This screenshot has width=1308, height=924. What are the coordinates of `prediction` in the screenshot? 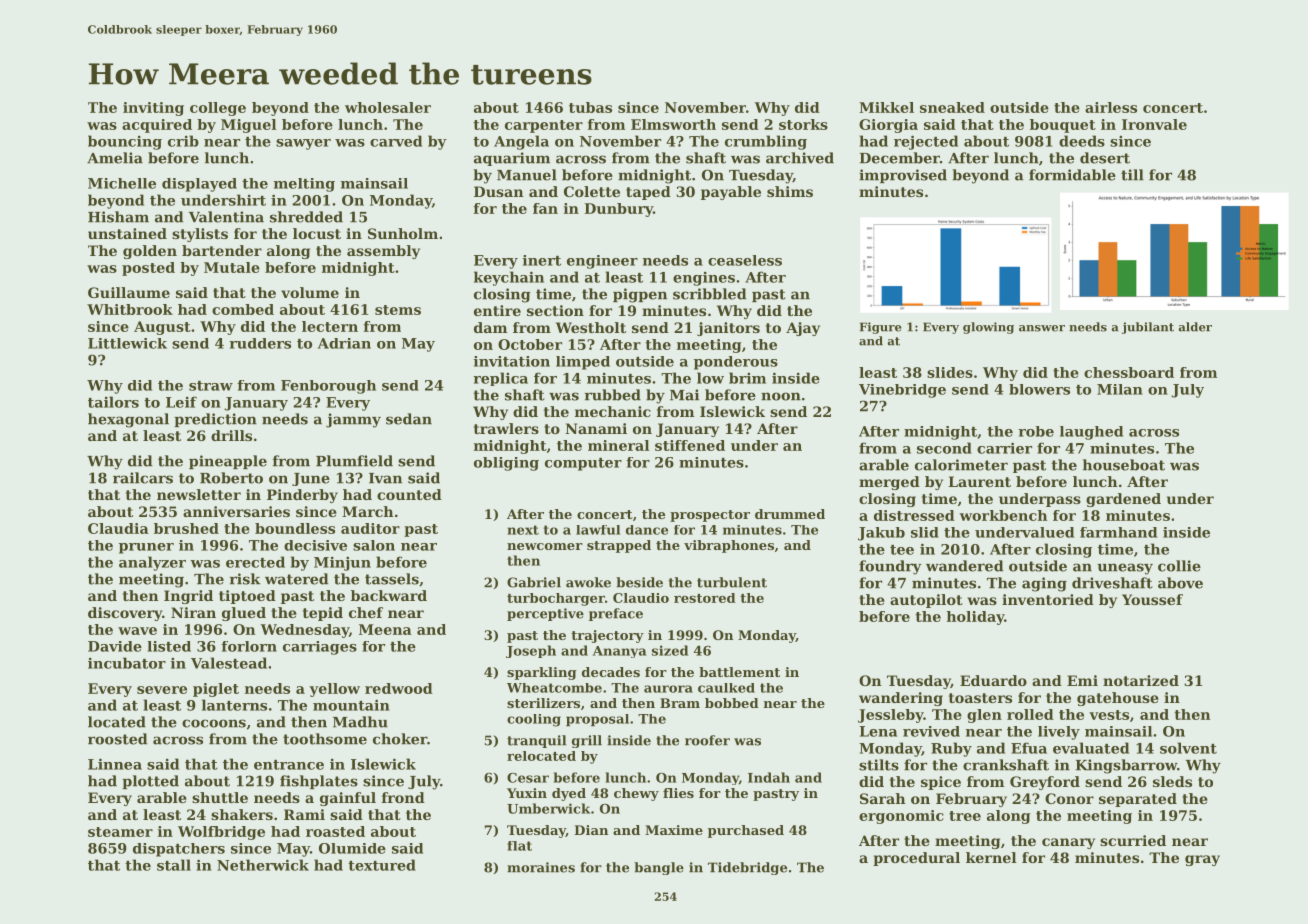 It's located at (215, 420).
